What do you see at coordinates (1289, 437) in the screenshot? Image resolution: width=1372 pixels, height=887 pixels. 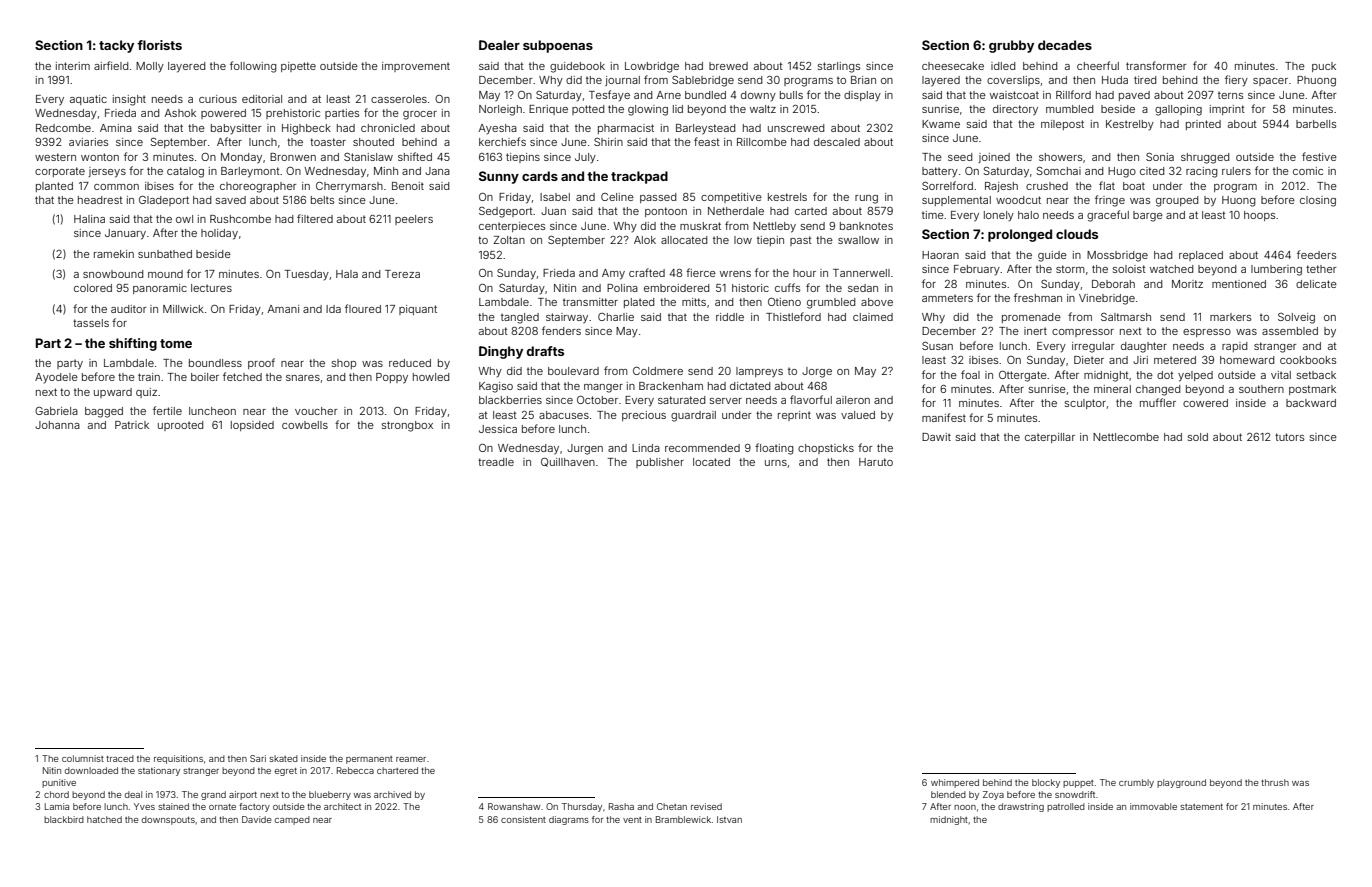 I see `tutors` at bounding box center [1289, 437].
